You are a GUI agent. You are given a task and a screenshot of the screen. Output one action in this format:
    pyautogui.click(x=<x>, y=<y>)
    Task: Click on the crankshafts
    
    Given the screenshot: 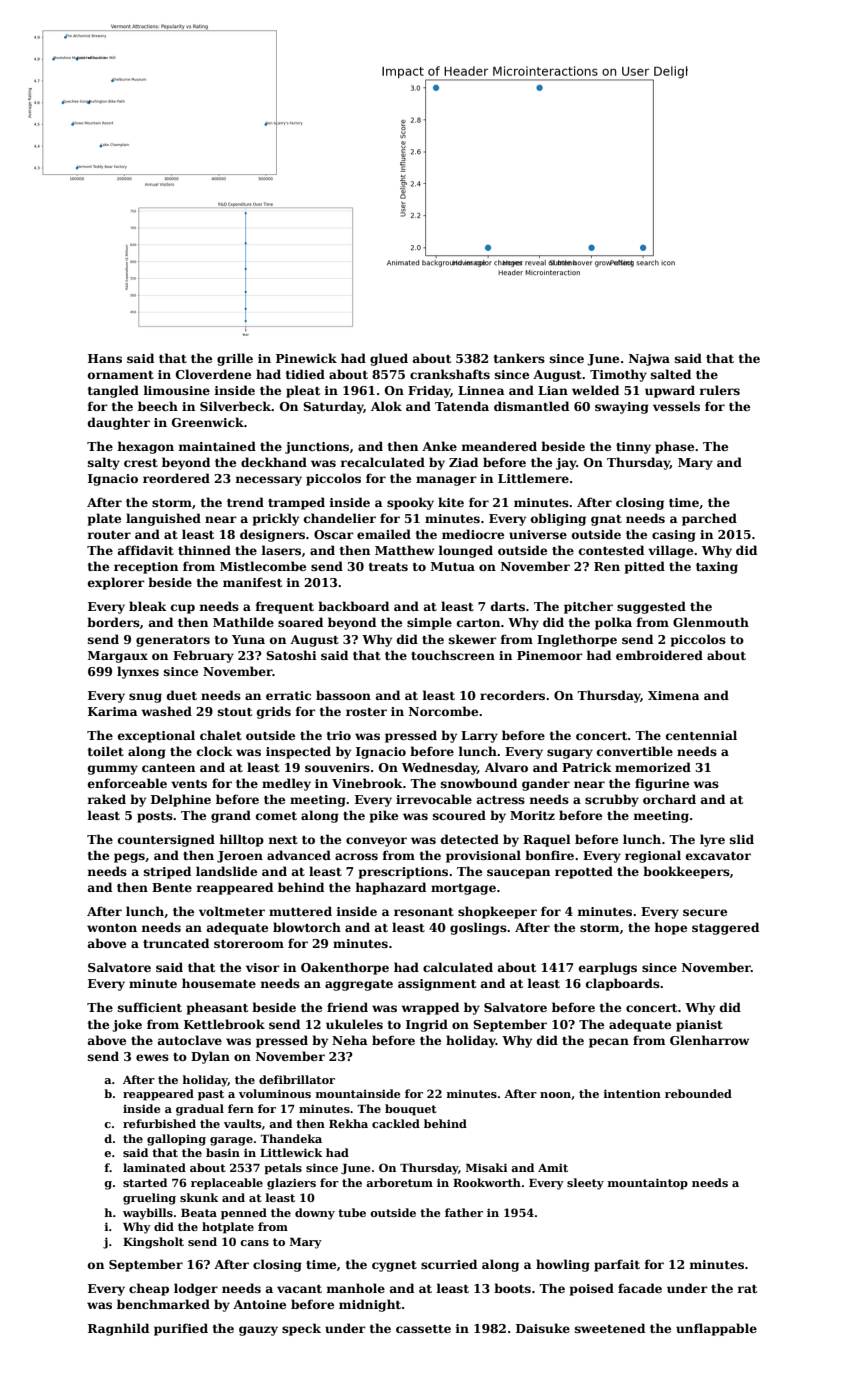 What is the action you would take?
    pyautogui.click(x=450, y=374)
